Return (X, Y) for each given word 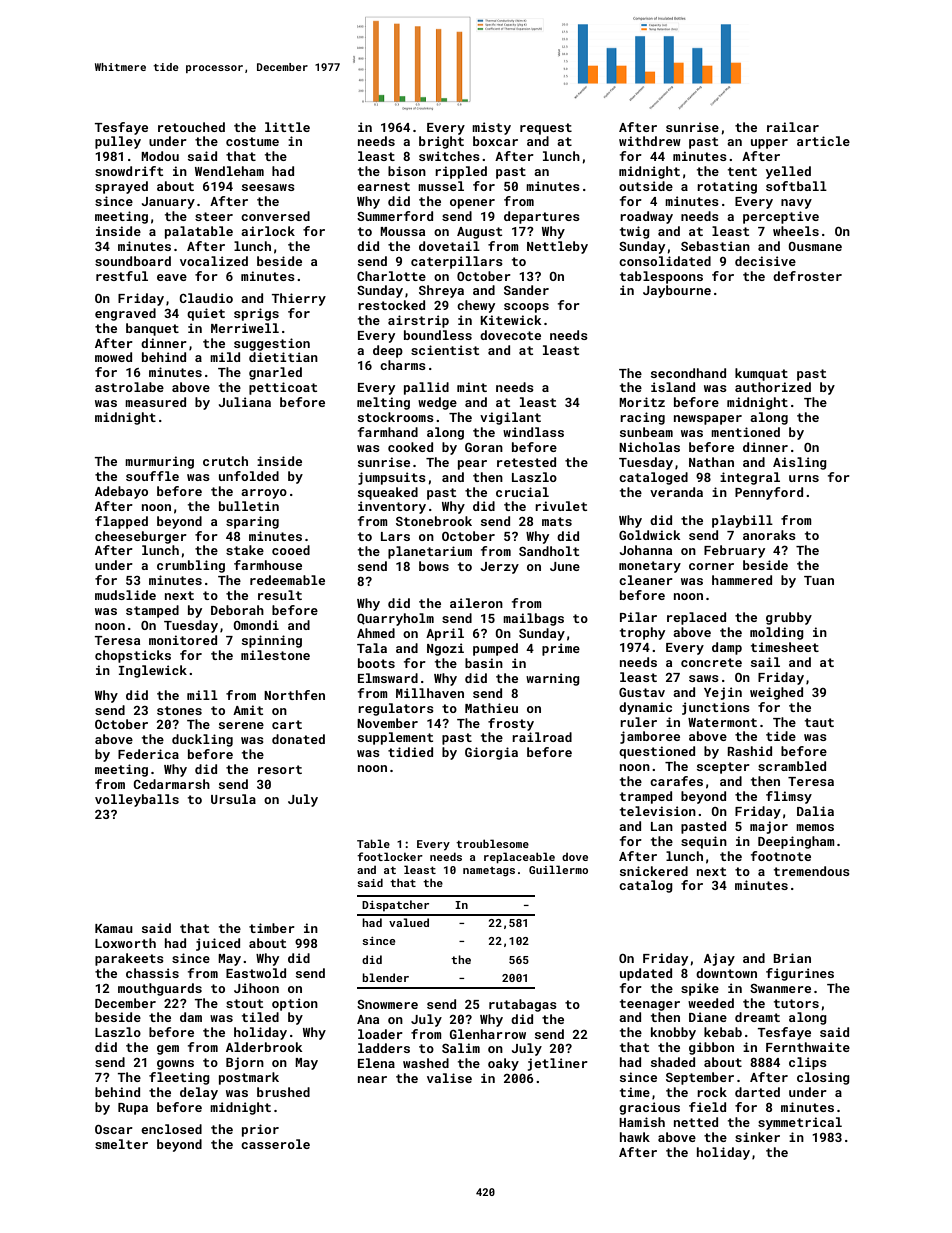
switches (449, 156)
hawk (635, 1137)
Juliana (245, 402)
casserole (275, 1144)
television (658, 811)
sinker (757, 1137)
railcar (793, 127)
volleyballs (137, 800)
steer (214, 216)
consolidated (665, 261)
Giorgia (491, 753)
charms (403, 365)
